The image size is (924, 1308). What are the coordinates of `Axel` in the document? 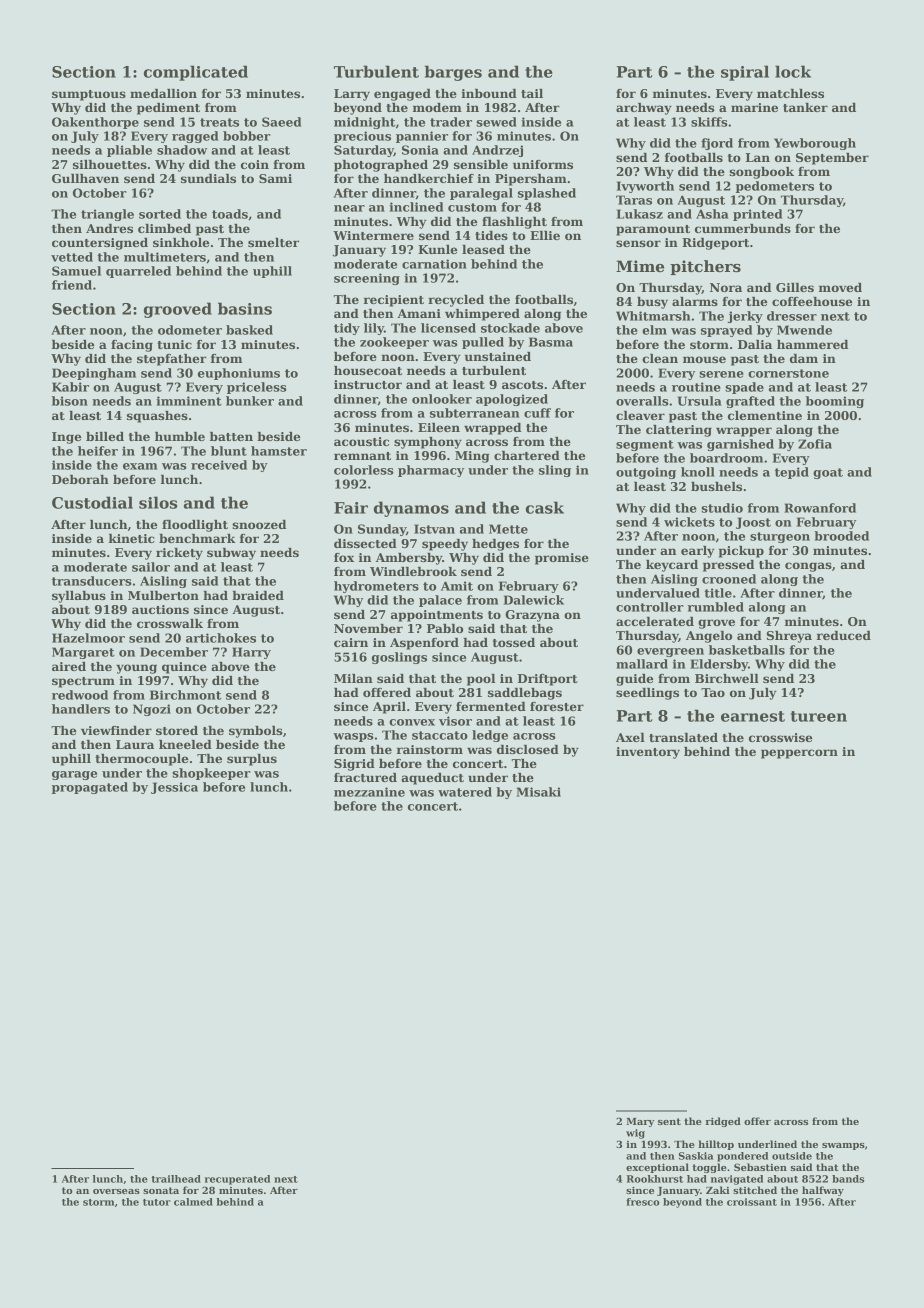 It's located at (630, 737).
